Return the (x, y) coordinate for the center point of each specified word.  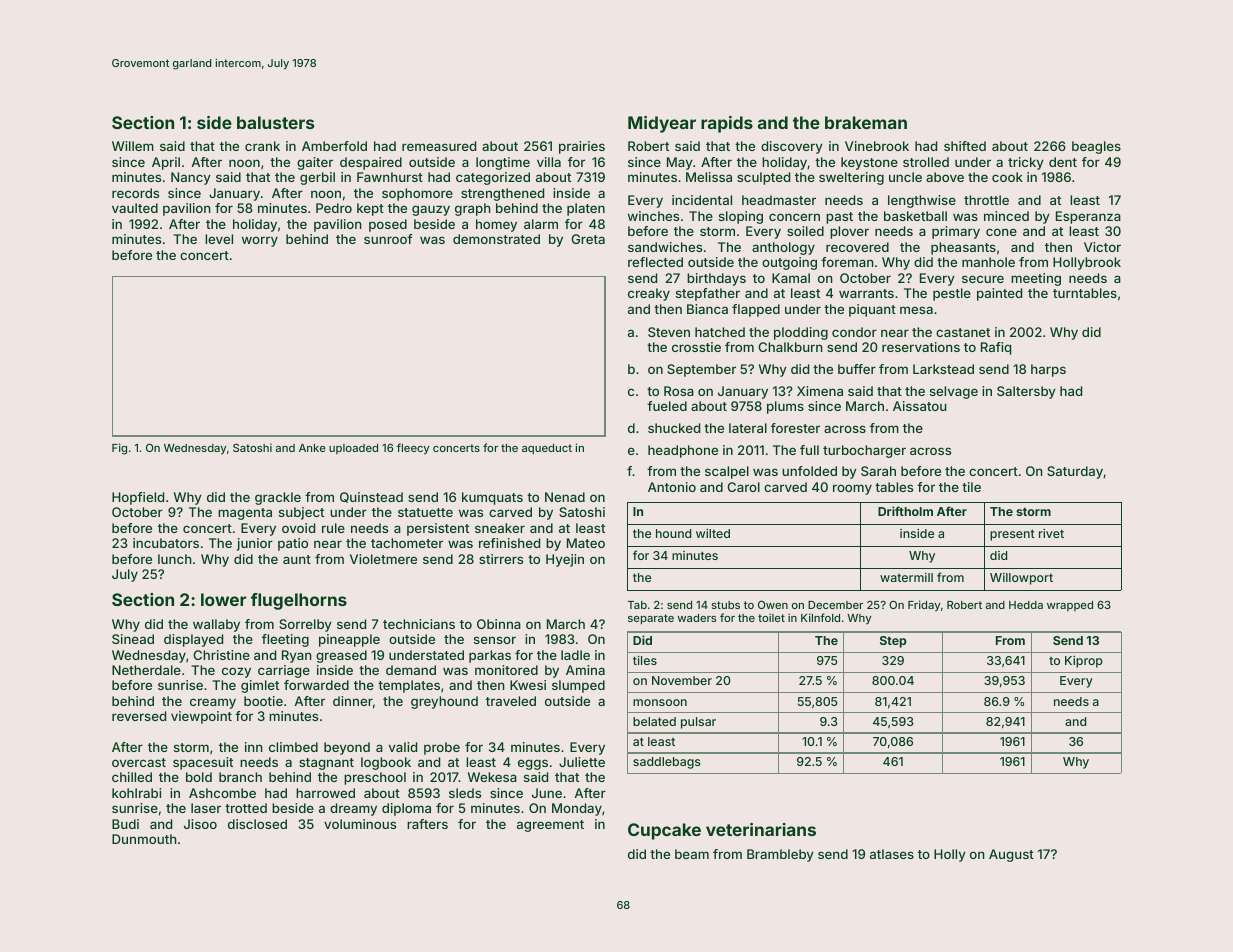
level (219, 239)
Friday (924, 606)
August (1011, 855)
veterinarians (761, 829)
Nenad (565, 497)
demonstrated (496, 239)
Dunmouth (144, 839)
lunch (175, 559)
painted (999, 294)
